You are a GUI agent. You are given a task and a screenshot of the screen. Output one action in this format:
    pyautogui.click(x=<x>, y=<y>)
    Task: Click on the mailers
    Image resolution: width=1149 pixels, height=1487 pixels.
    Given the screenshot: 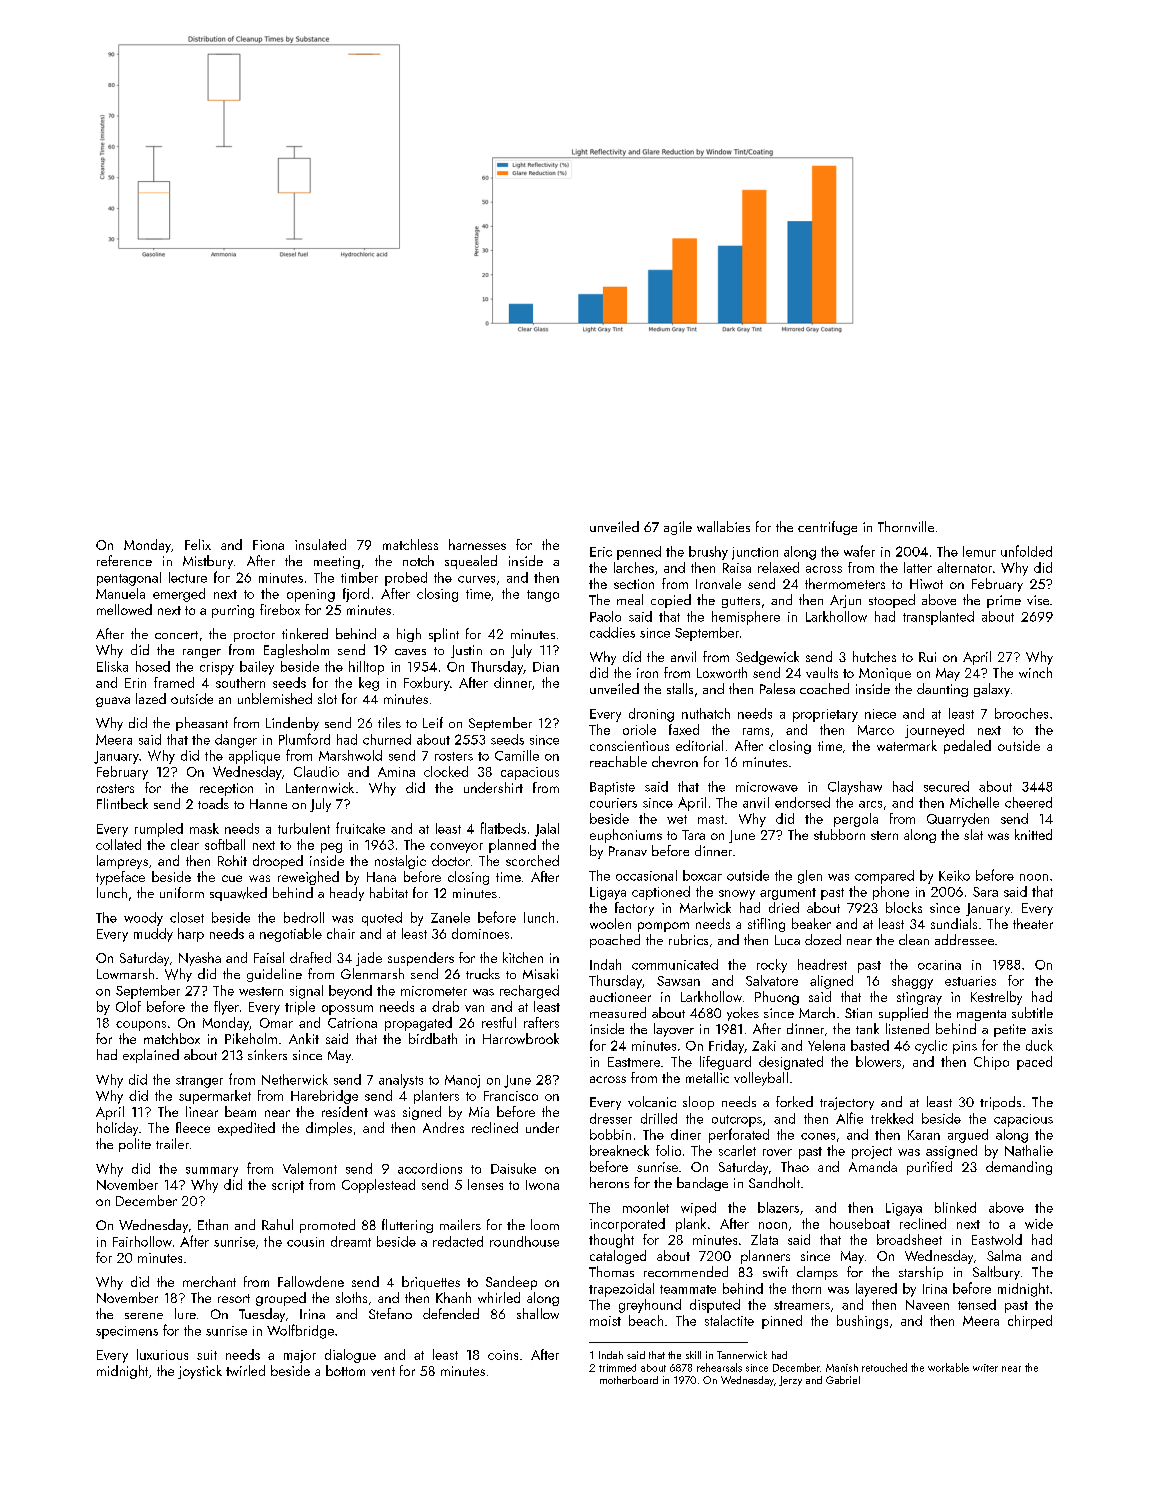 What is the action you would take?
    pyautogui.click(x=460, y=1224)
